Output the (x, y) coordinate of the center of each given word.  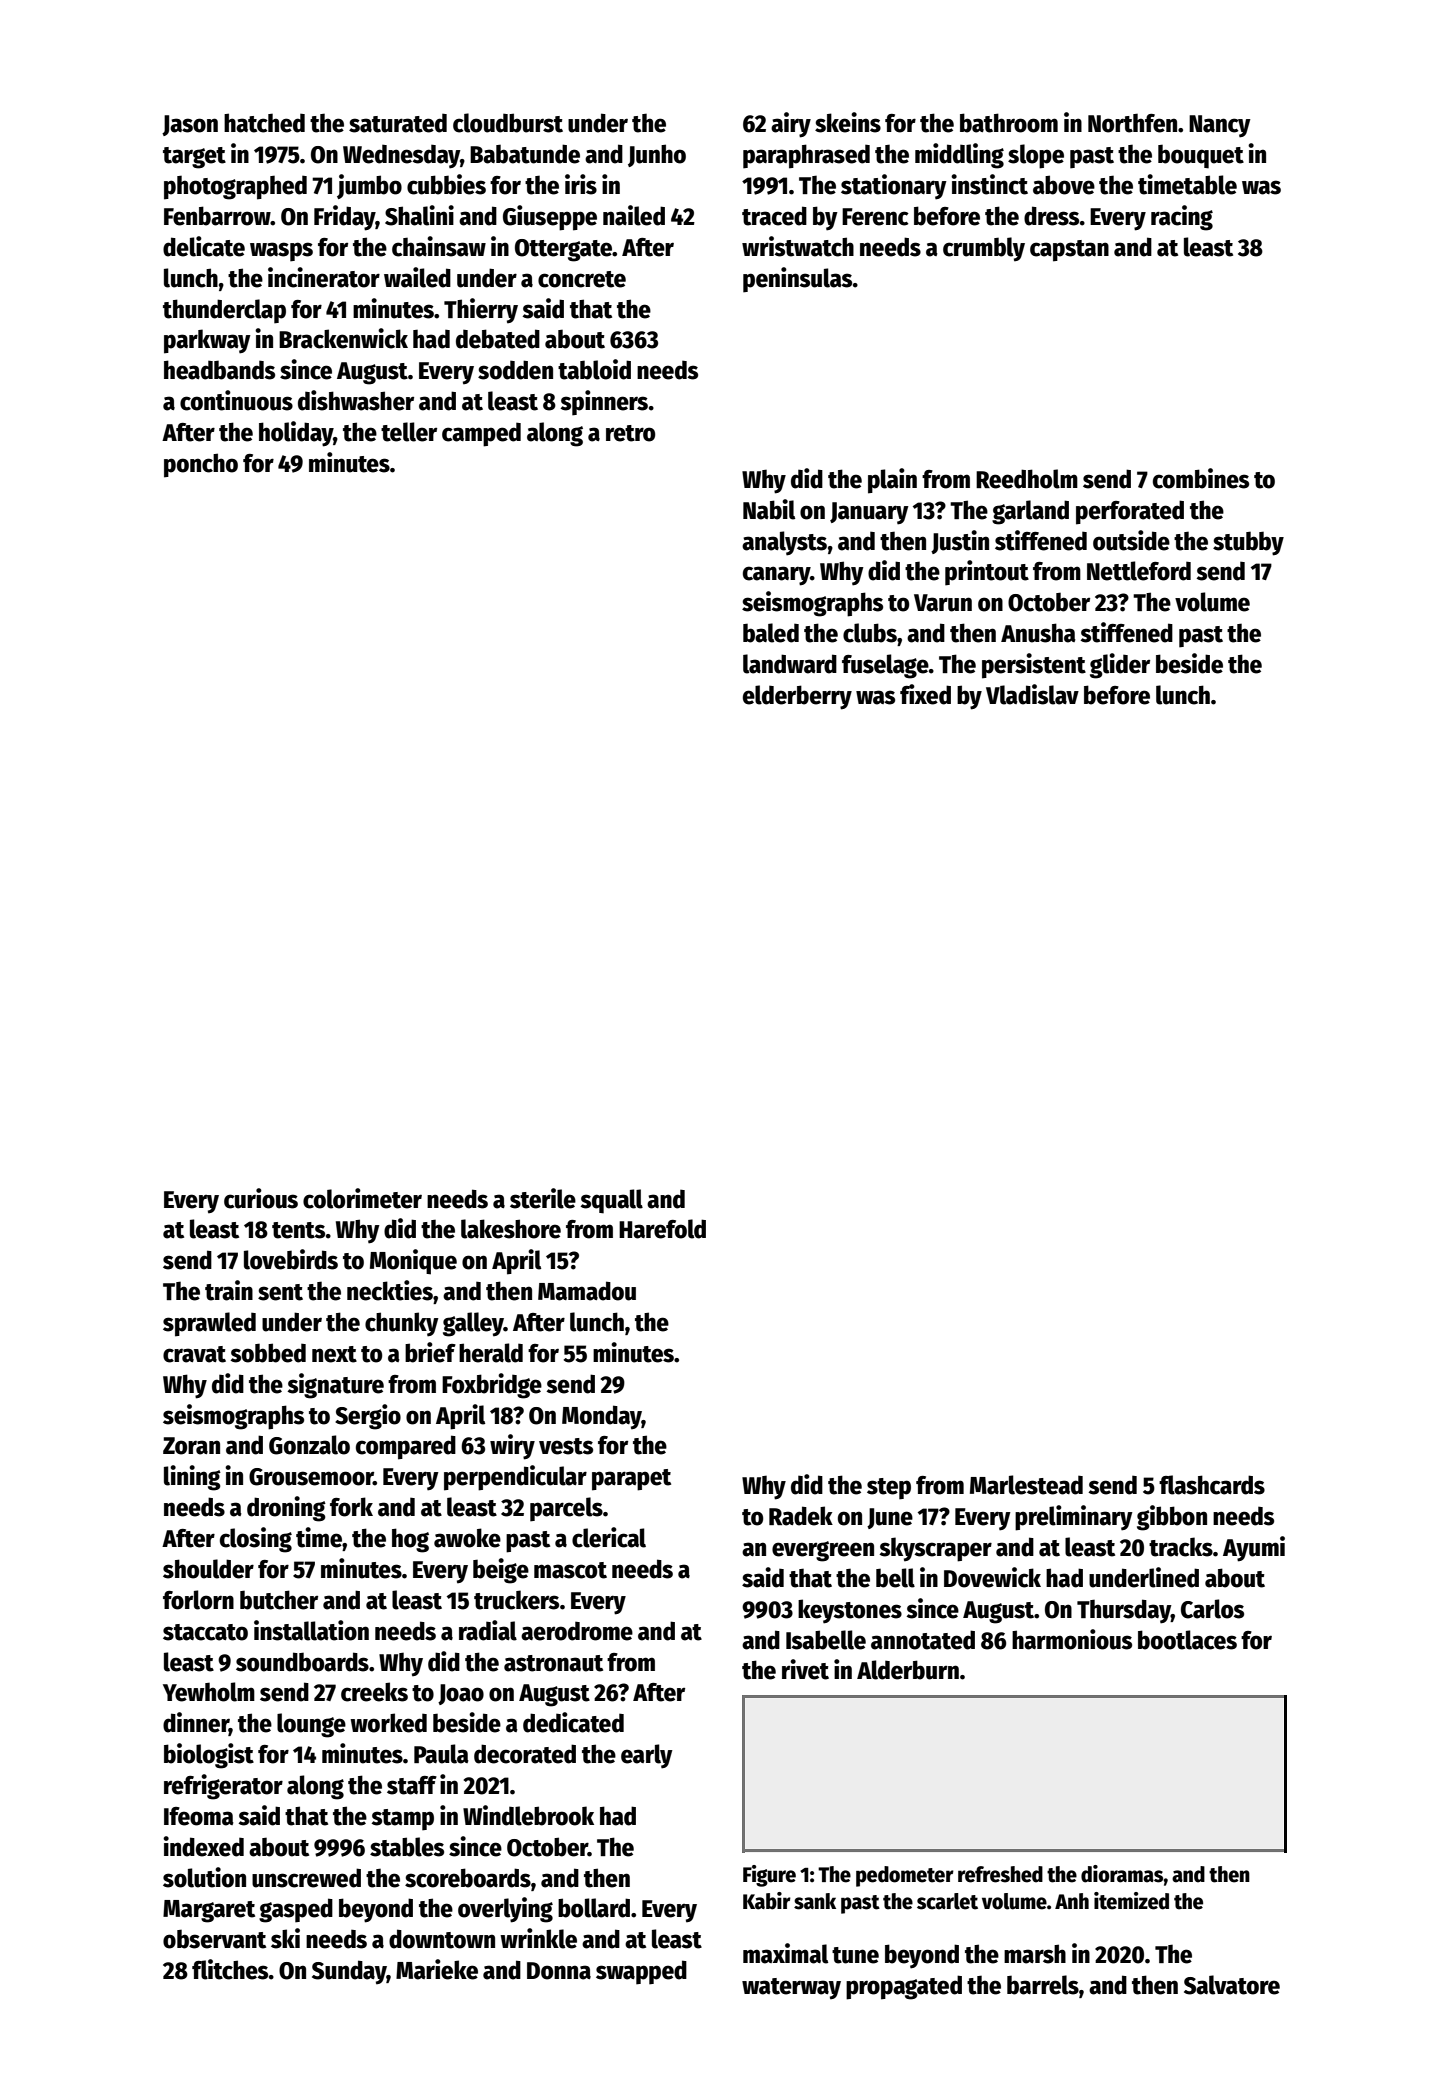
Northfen (1132, 123)
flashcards (1212, 1485)
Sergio (368, 1417)
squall (611, 1201)
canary (776, 576)
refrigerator (223, 1787)
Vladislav (1032, 694)
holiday (296, 434)
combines (1201, 478)
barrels (1043, 1985)
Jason (190, 125)
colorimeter (362, 1198)
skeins (848, 122)
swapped (641, 1972)
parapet (631, 1480)
